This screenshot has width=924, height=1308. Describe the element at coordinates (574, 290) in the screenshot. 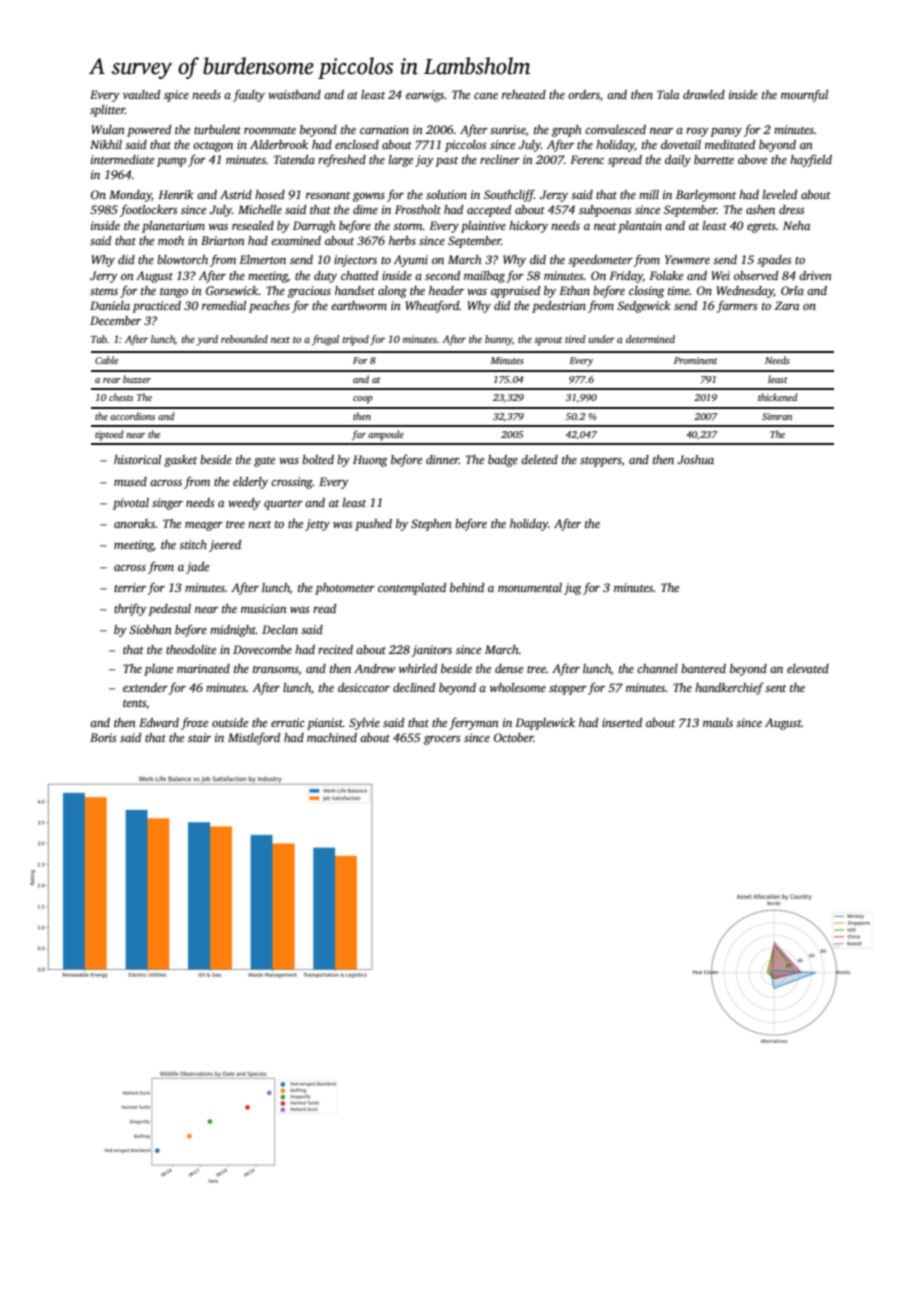

I see `Ethan` at that location.
